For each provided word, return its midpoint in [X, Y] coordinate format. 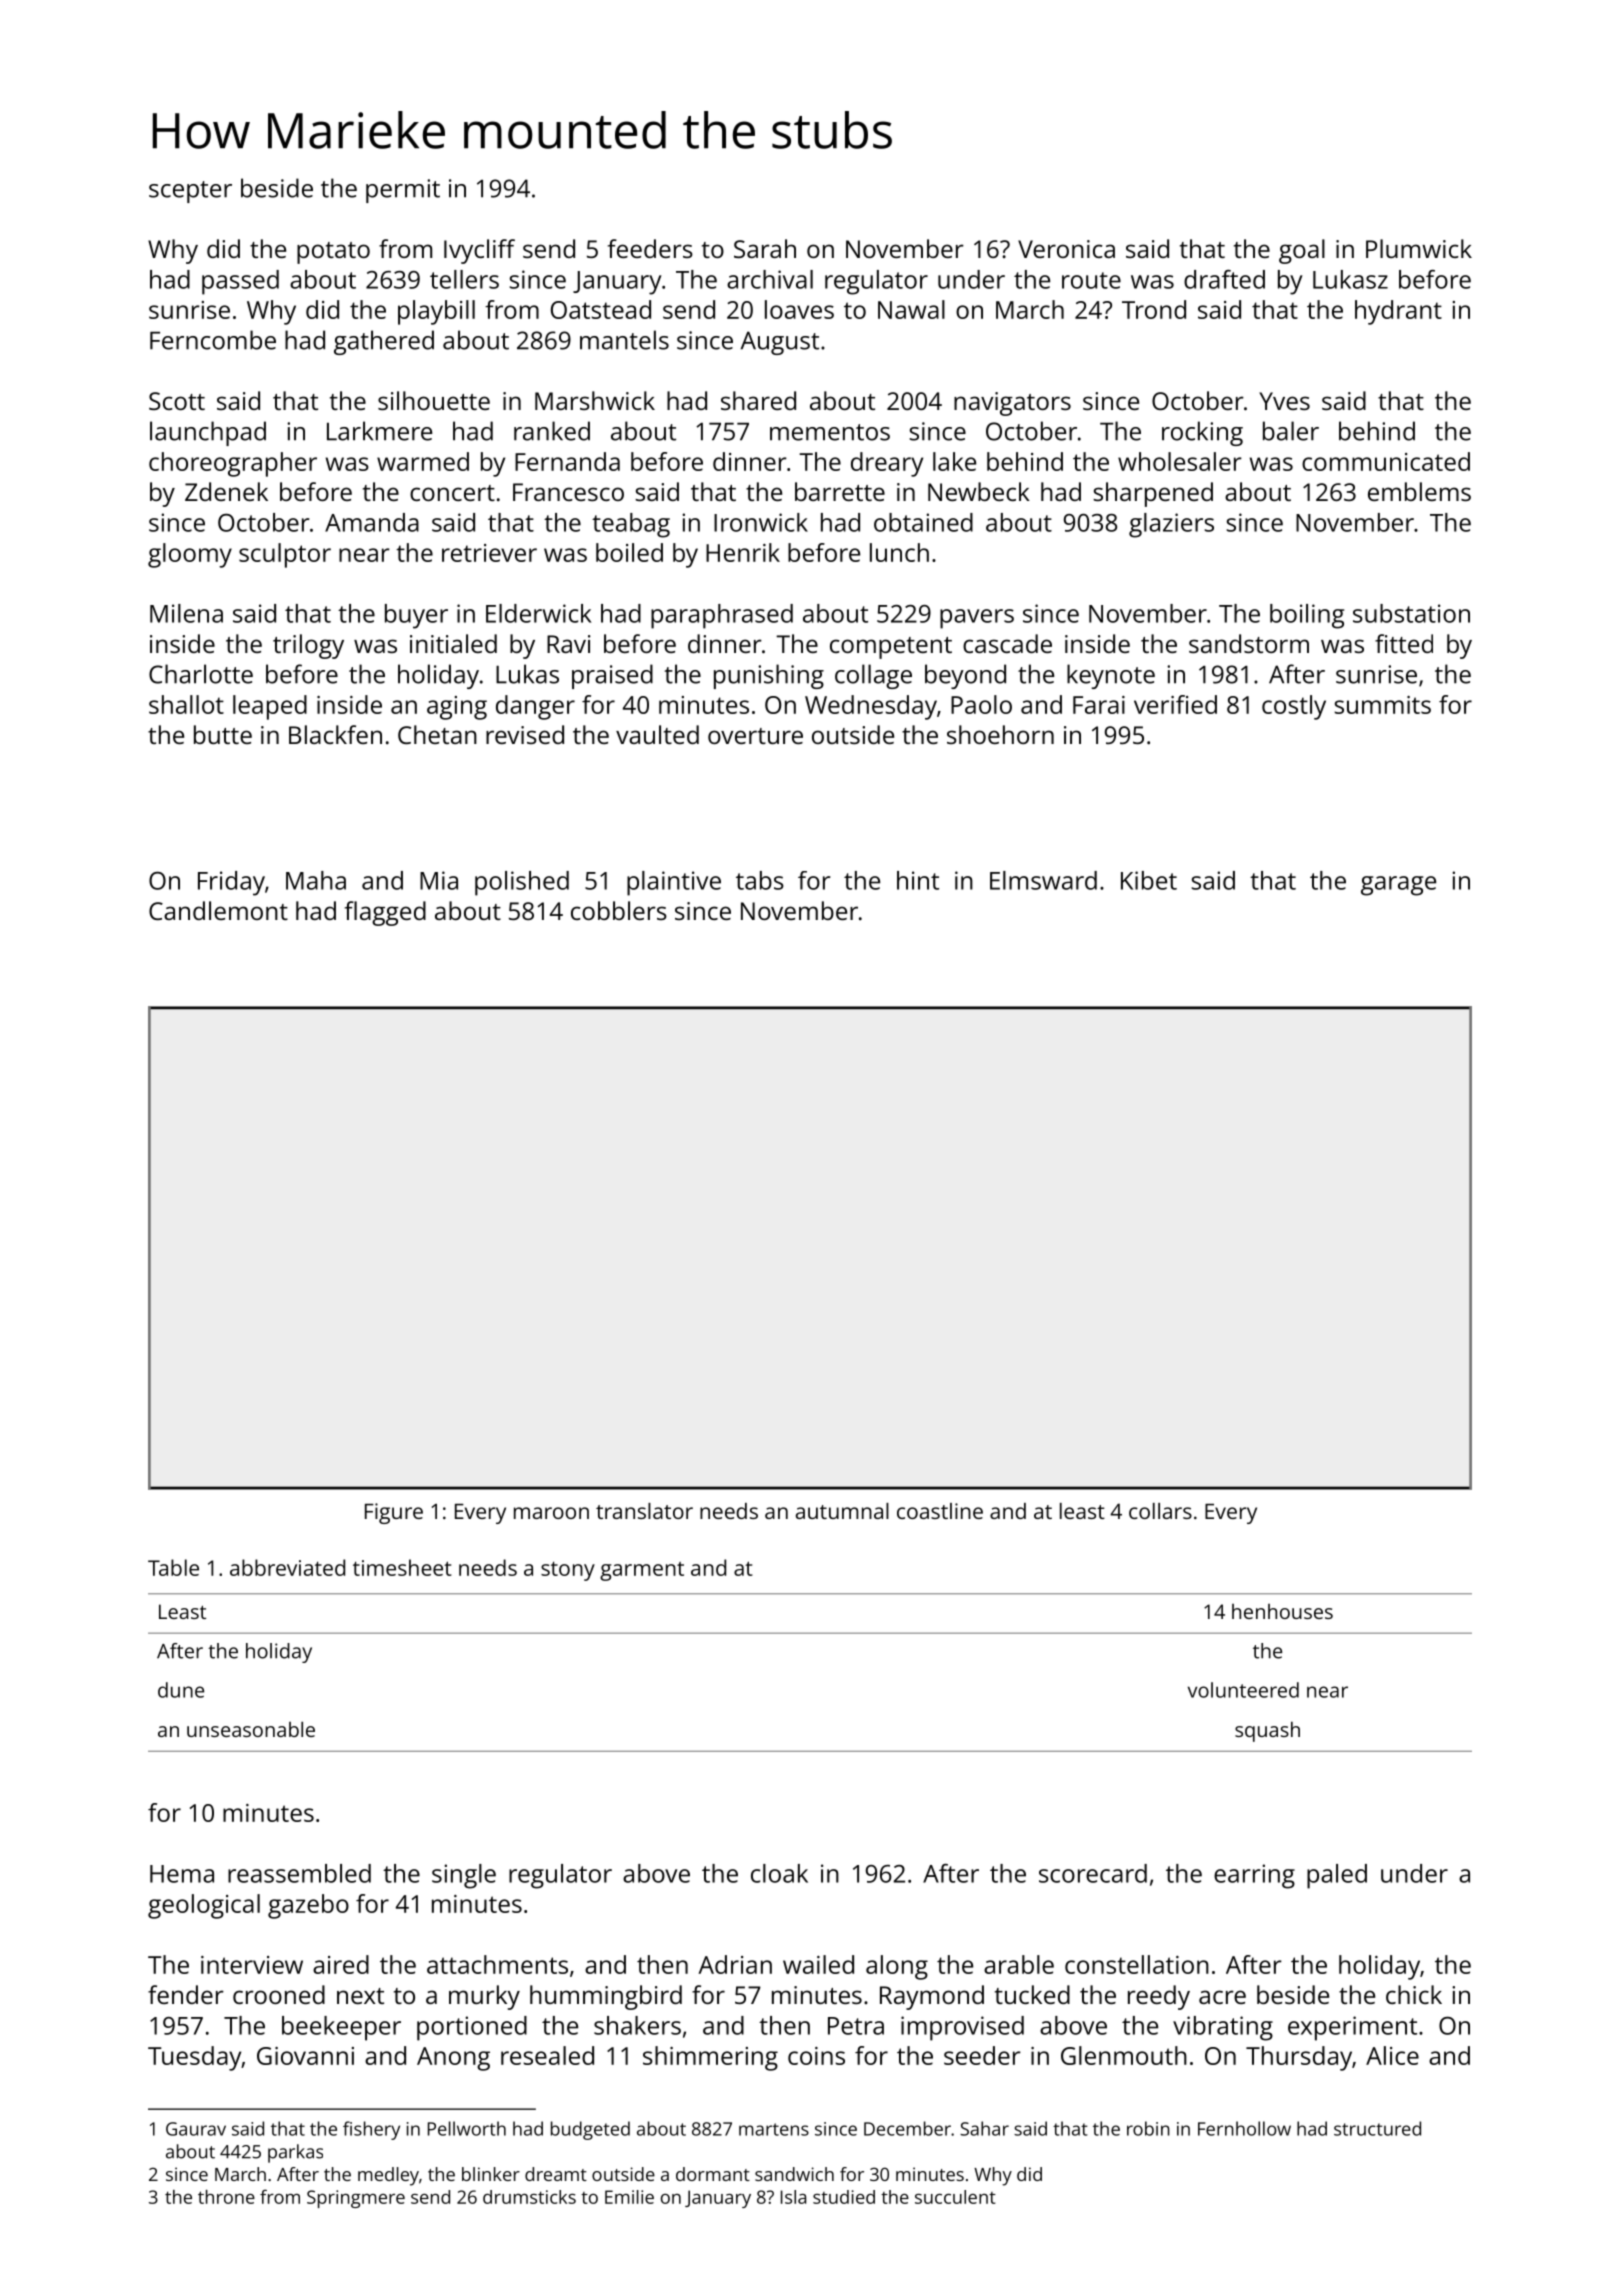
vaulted [657, 734]
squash [1267, 1731]
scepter [190, 192]
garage [1398, 886]
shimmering [710, 2058]
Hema [182, 1874]
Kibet [1149, 880]
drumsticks [529, 2197]
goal [1302, 251]
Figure [394, 1513]
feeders [650, 248]
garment [642, 1571]
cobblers [619, 910]
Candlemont [218, 910]
